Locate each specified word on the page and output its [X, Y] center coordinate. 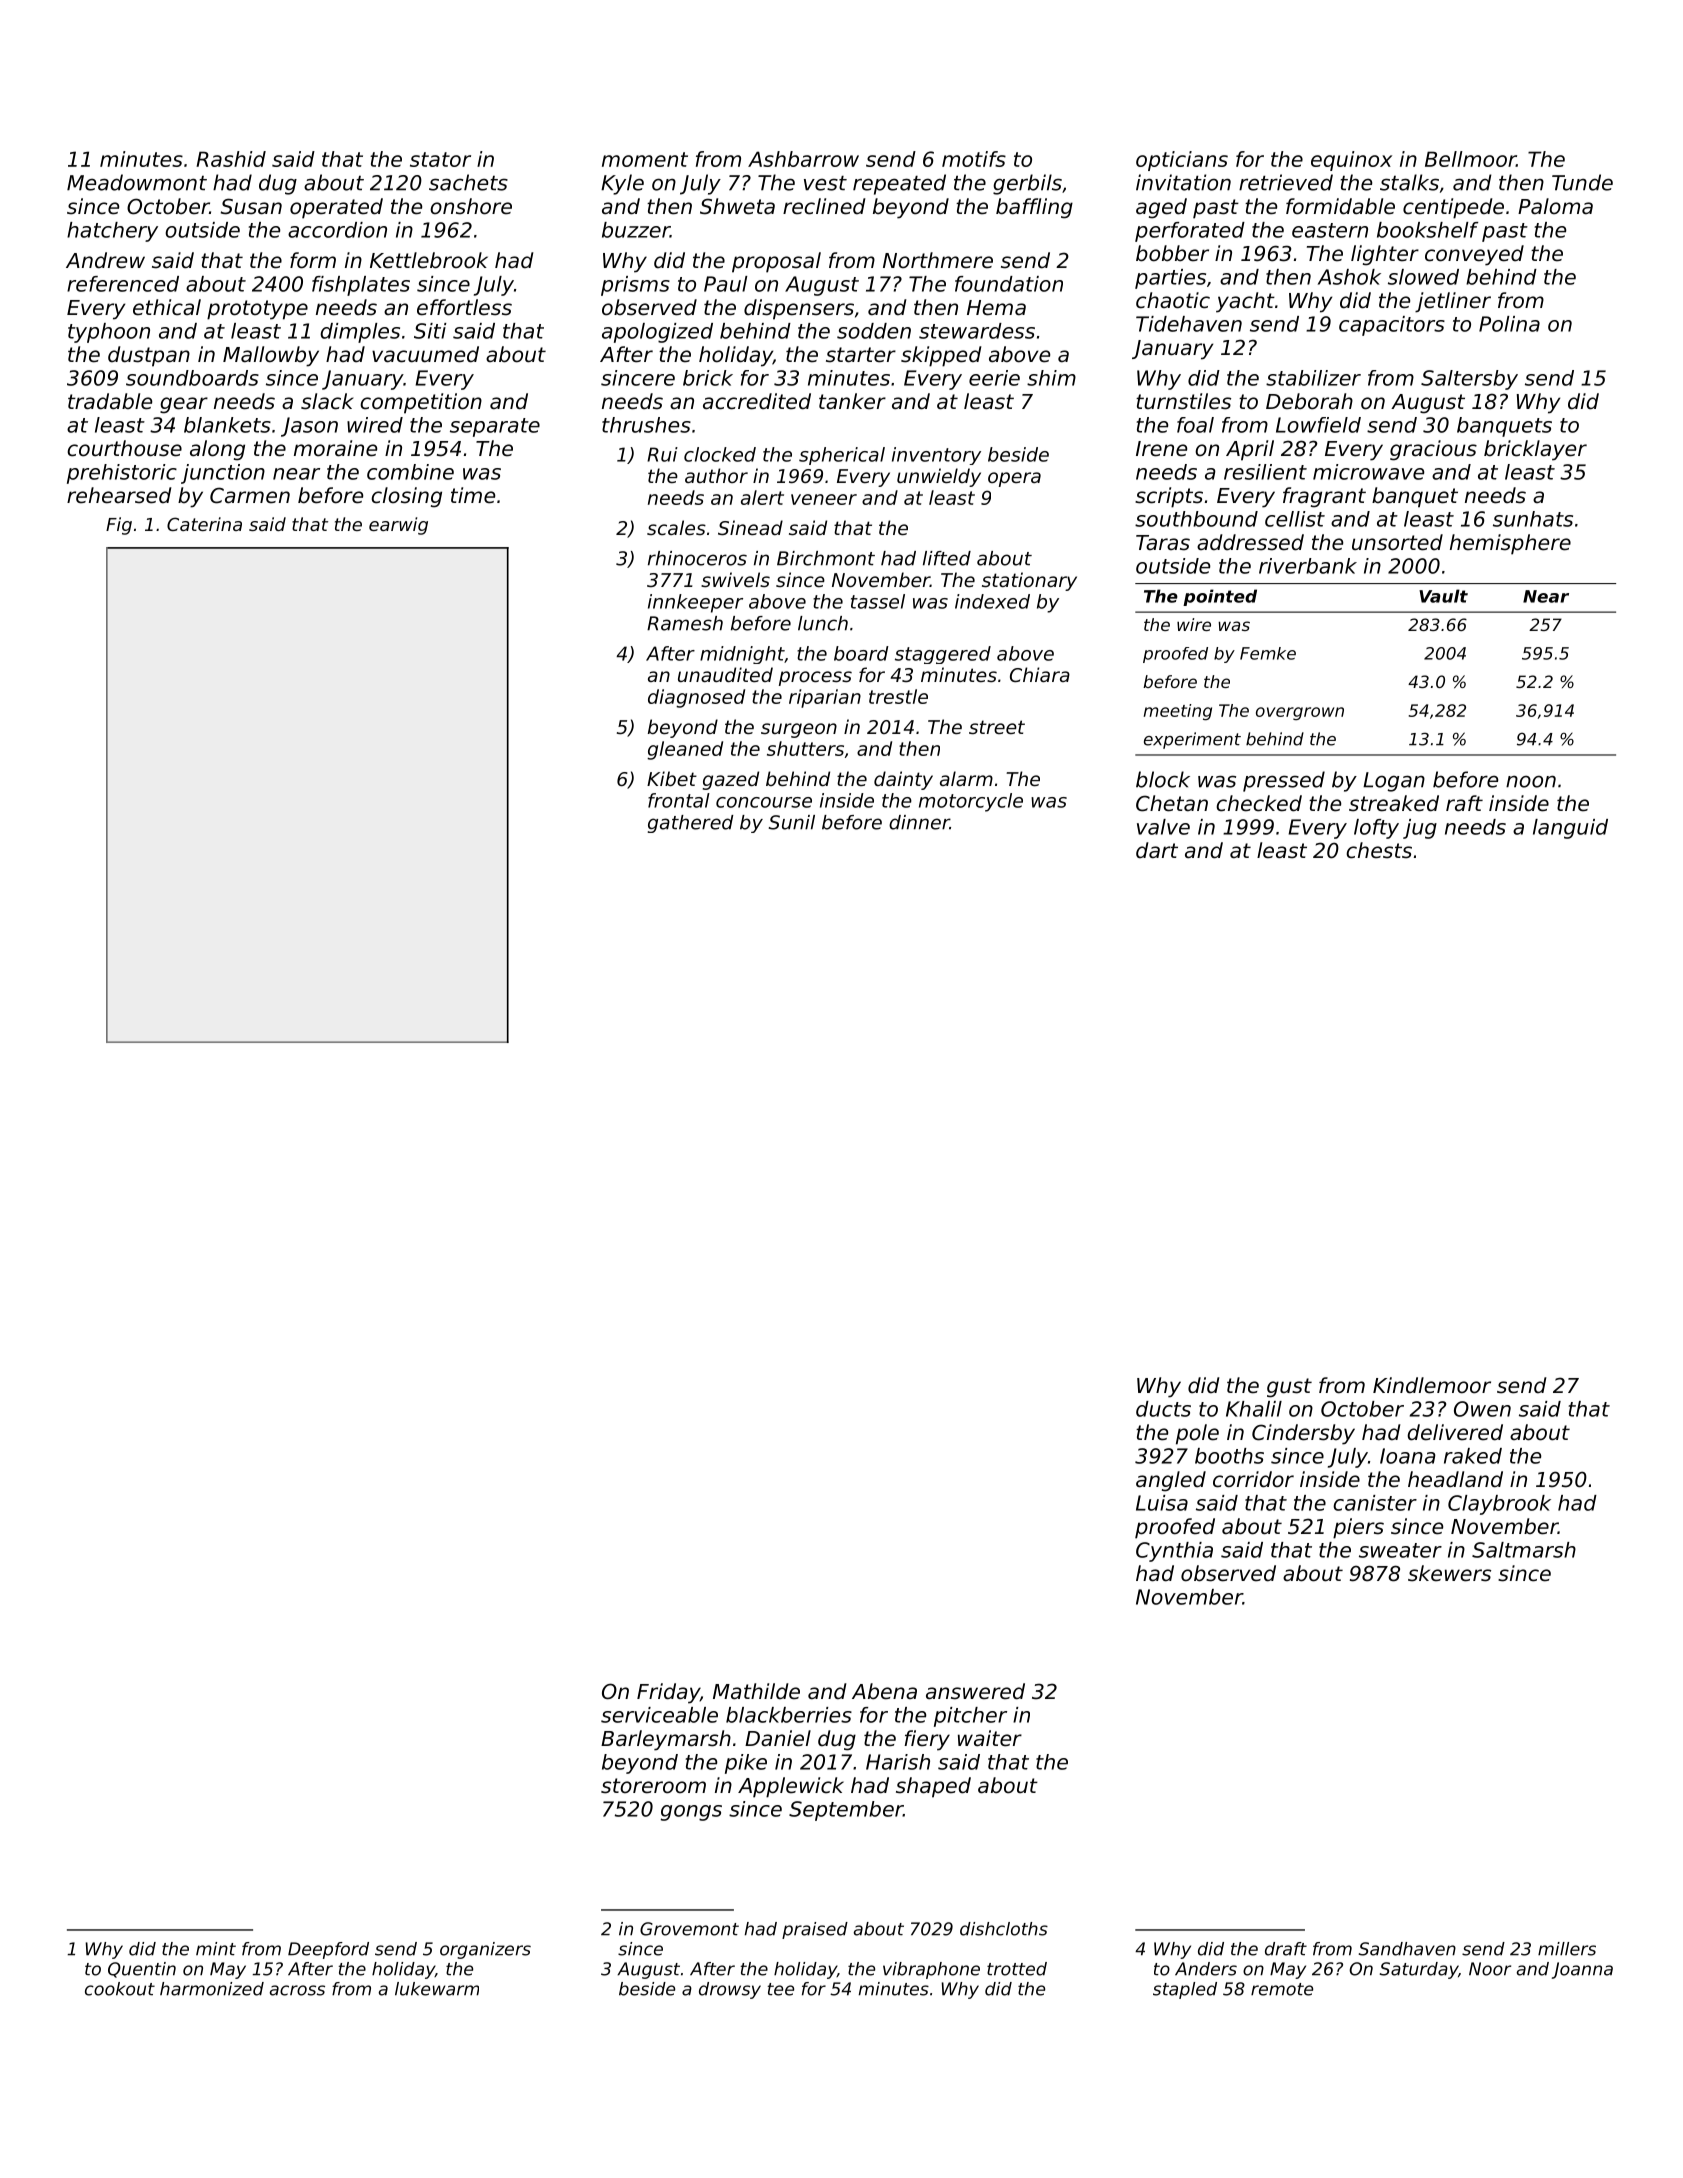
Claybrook [1499, 1505]
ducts [1163, 1409]
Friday [668, 1693]
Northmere [938, 260]
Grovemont [689, 1929]
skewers [1449, 1573]
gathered [690, 824]
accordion [337, 230]
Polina [1509, 324]
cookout [120, 1989]
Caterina [204, 524]
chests [1379, 850]
